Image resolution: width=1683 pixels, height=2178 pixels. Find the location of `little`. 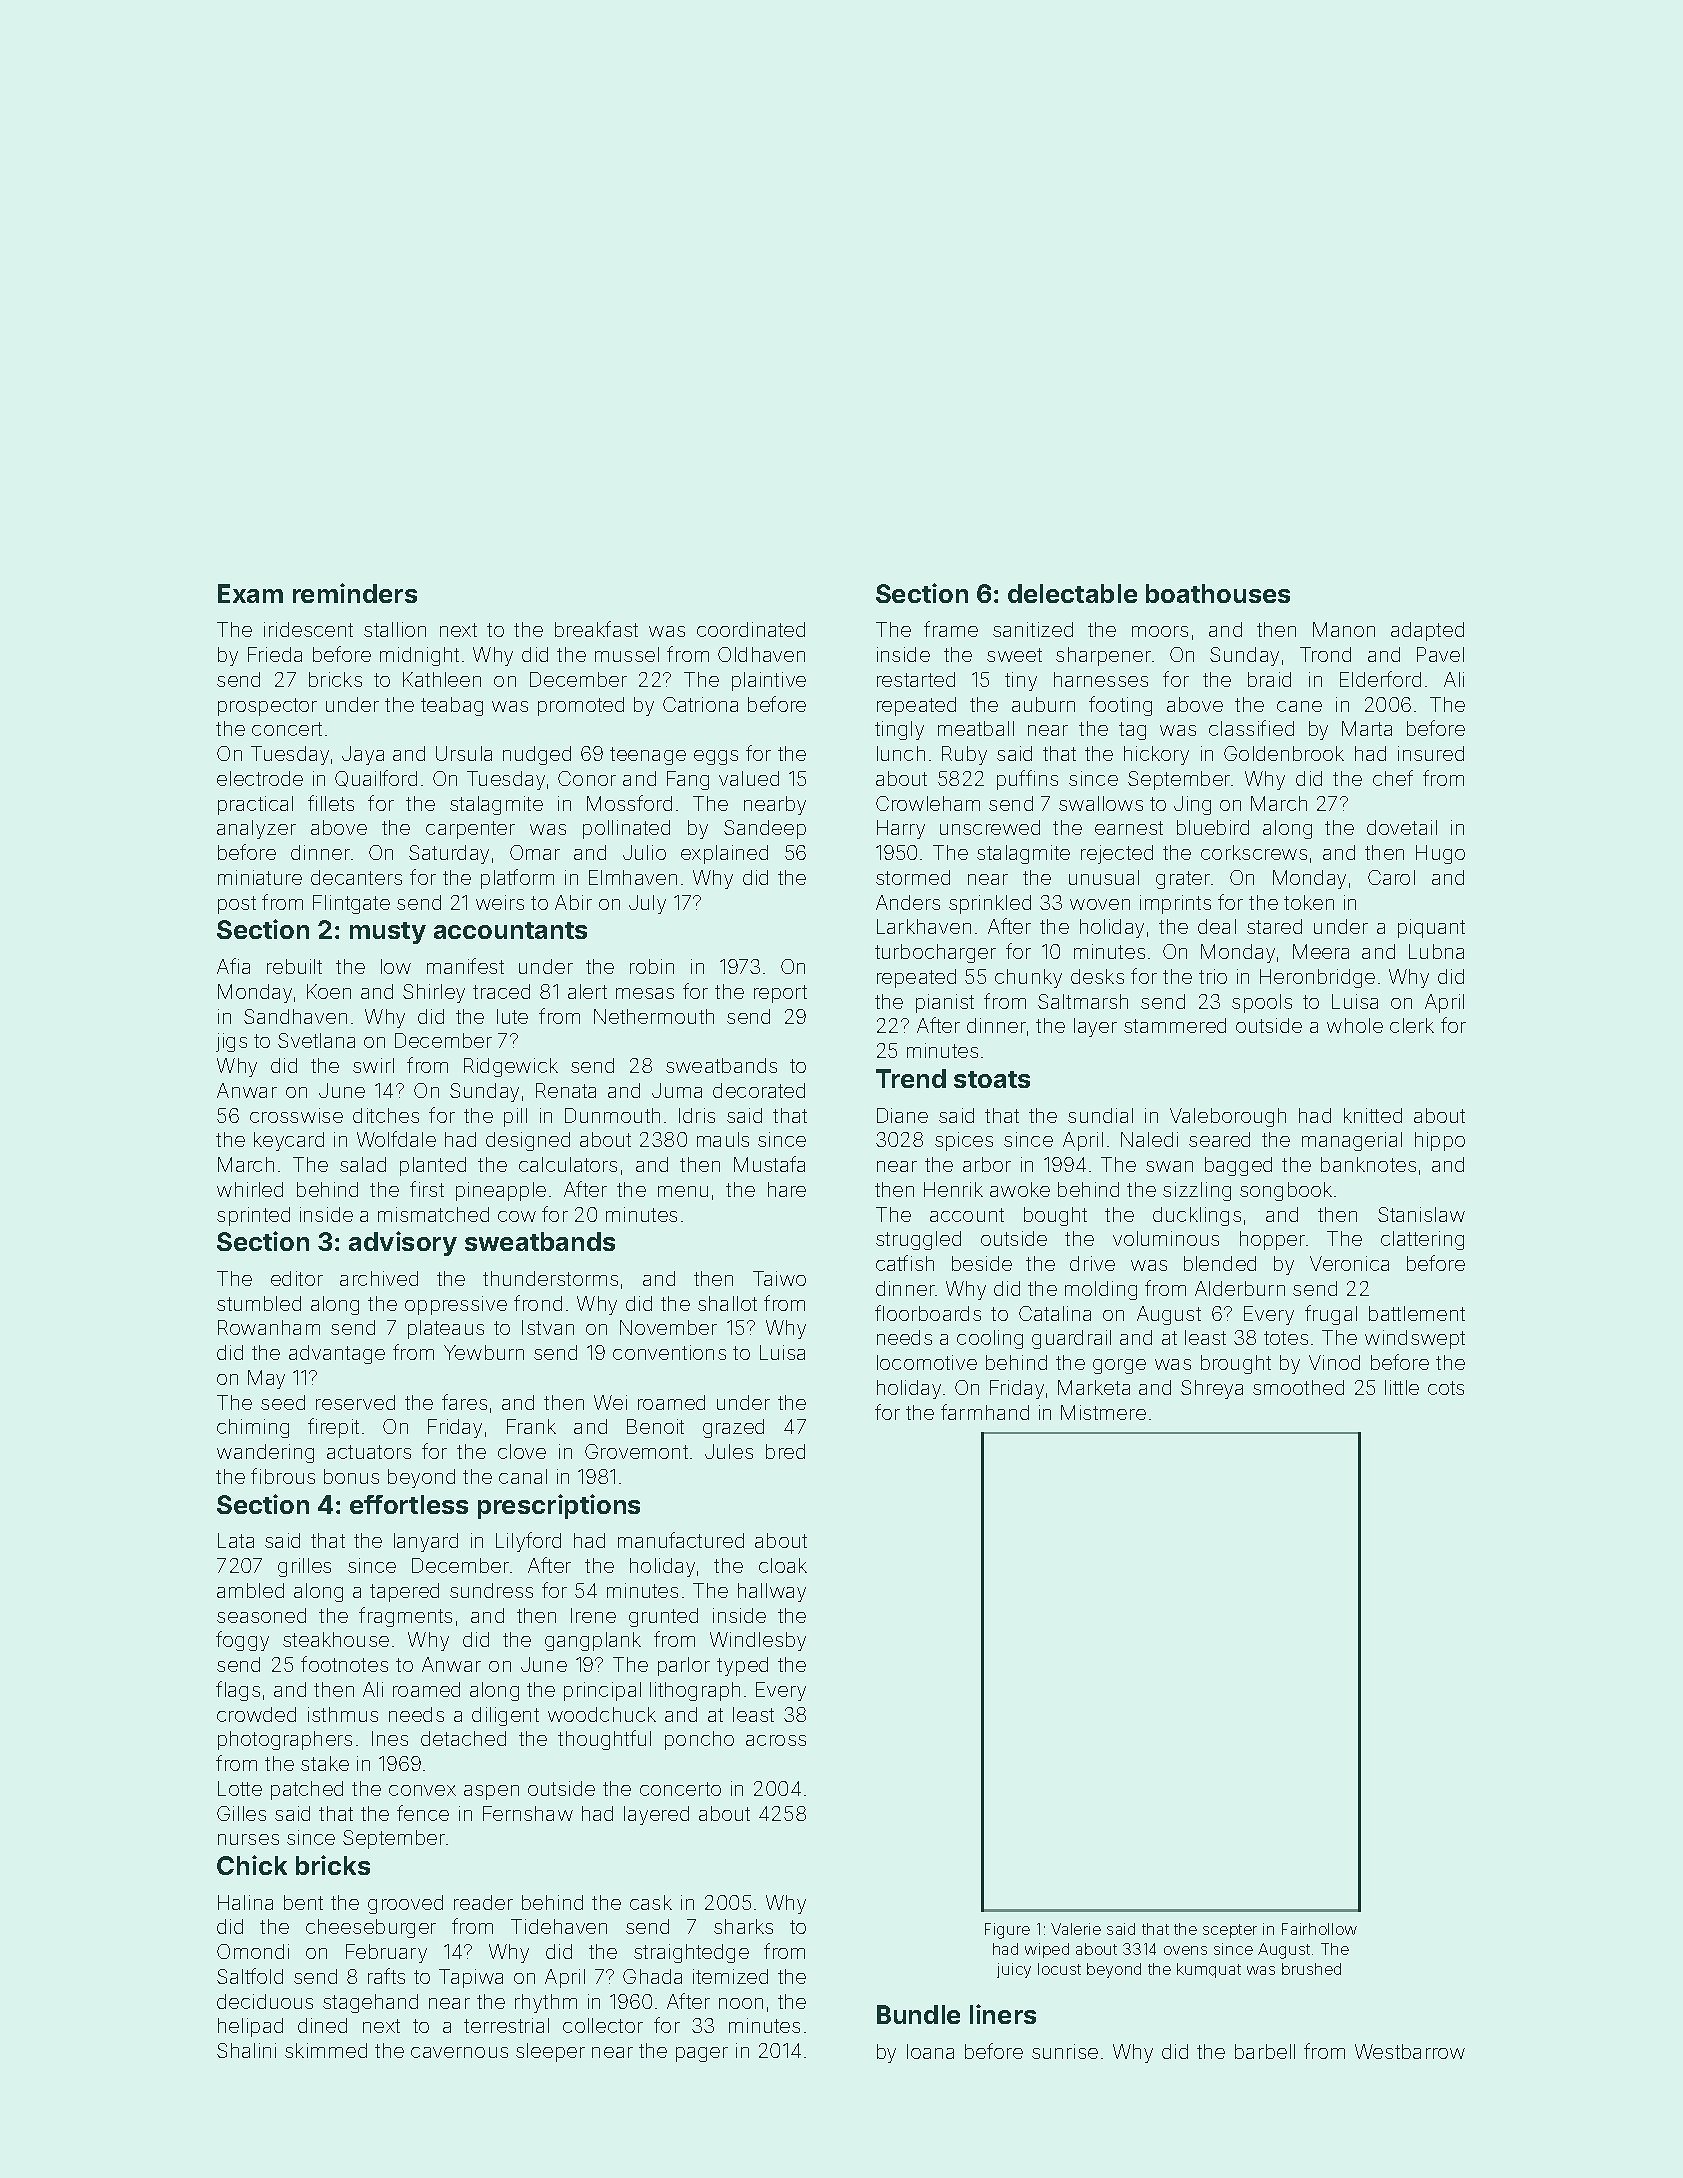

little is located at coordinates (1402, 1387).
